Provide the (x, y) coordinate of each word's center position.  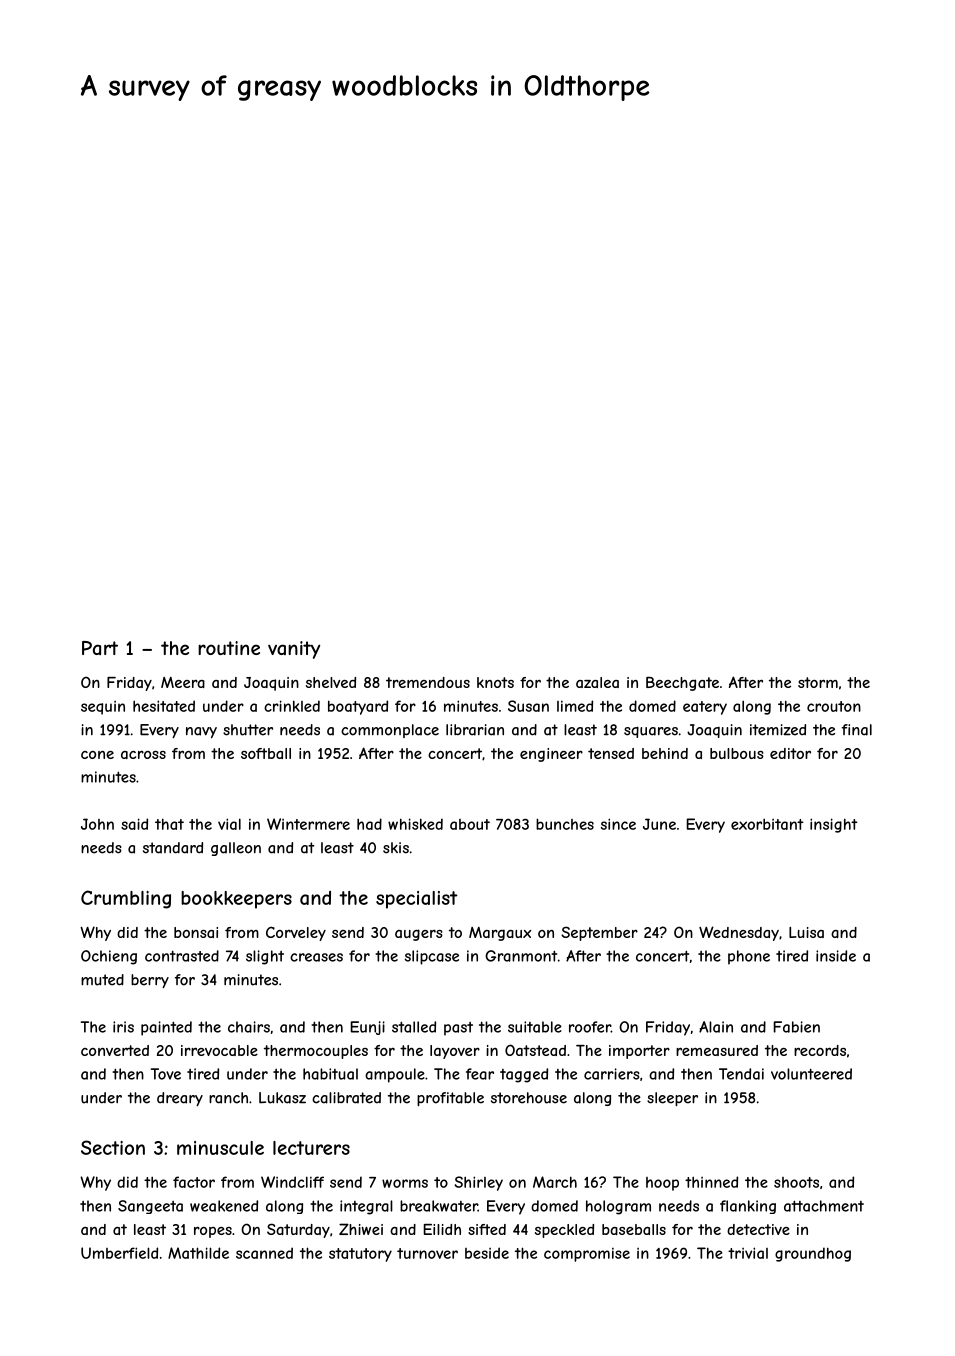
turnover (427, 1253)
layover (455, 1052)
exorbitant (767, 824)
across (143, 755)
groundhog (813, 1254)
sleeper (672, 1099)
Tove (166, 1074)
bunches (565, 824)
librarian (475, 730)
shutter (248, 730)
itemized (778, 730)
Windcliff (292, 1182)
